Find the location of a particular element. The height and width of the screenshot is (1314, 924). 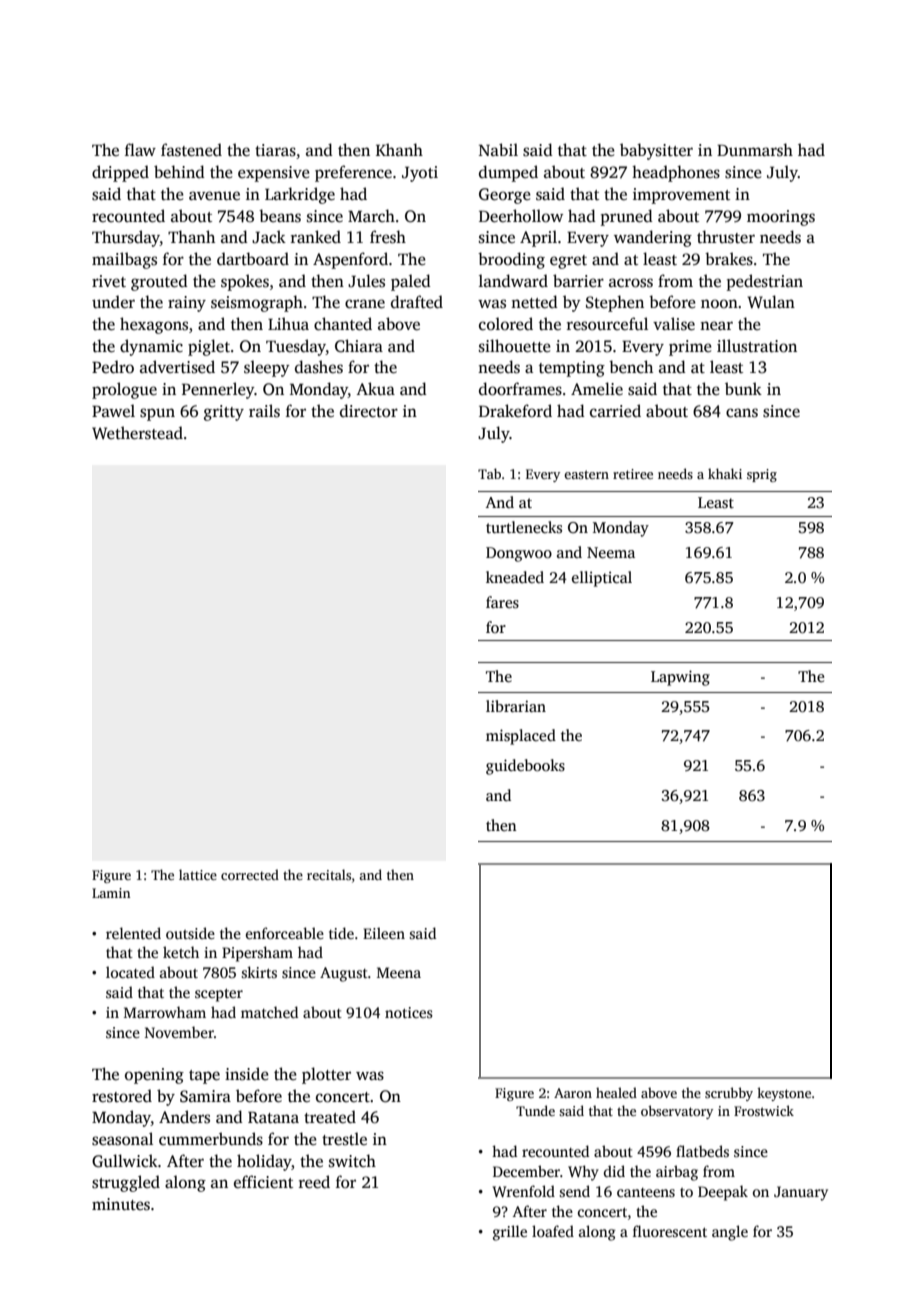

Lapwing is located at coordinates (680, 678).
